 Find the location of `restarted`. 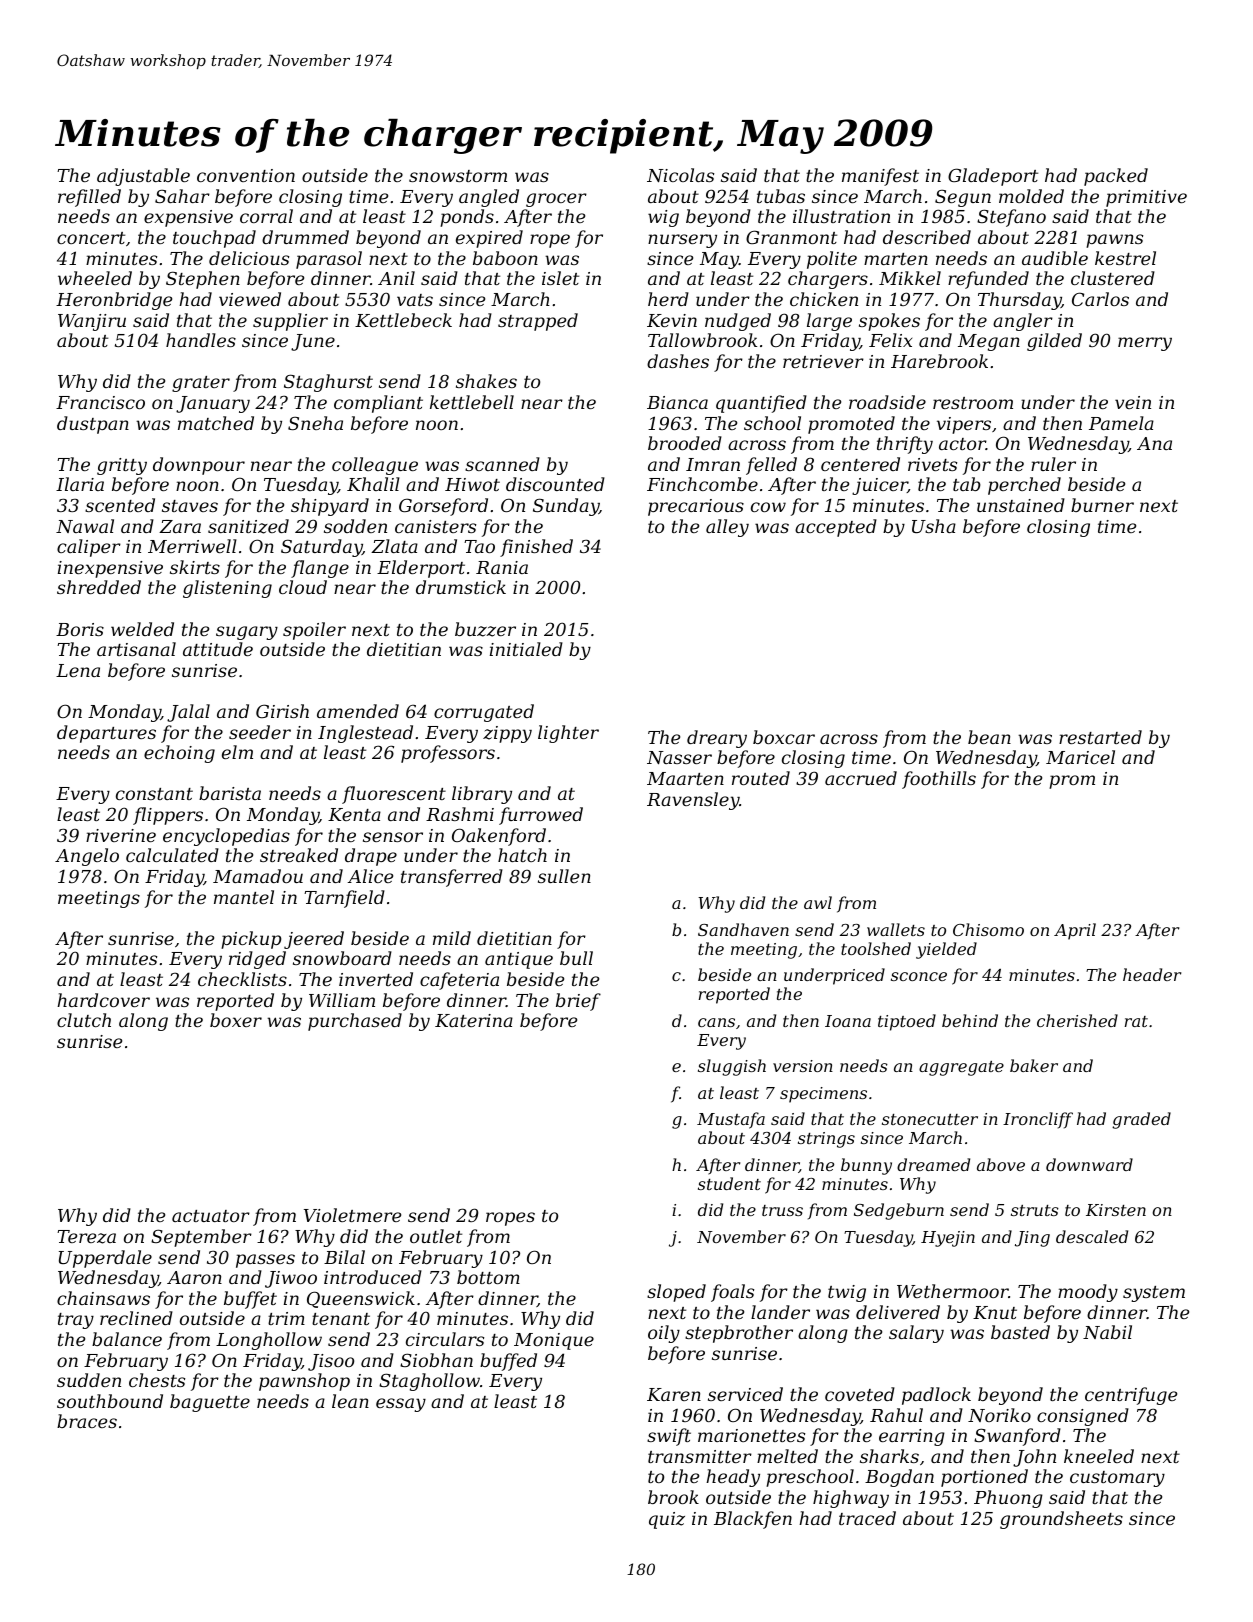

restarted is located at coordinates (1100, 737).
